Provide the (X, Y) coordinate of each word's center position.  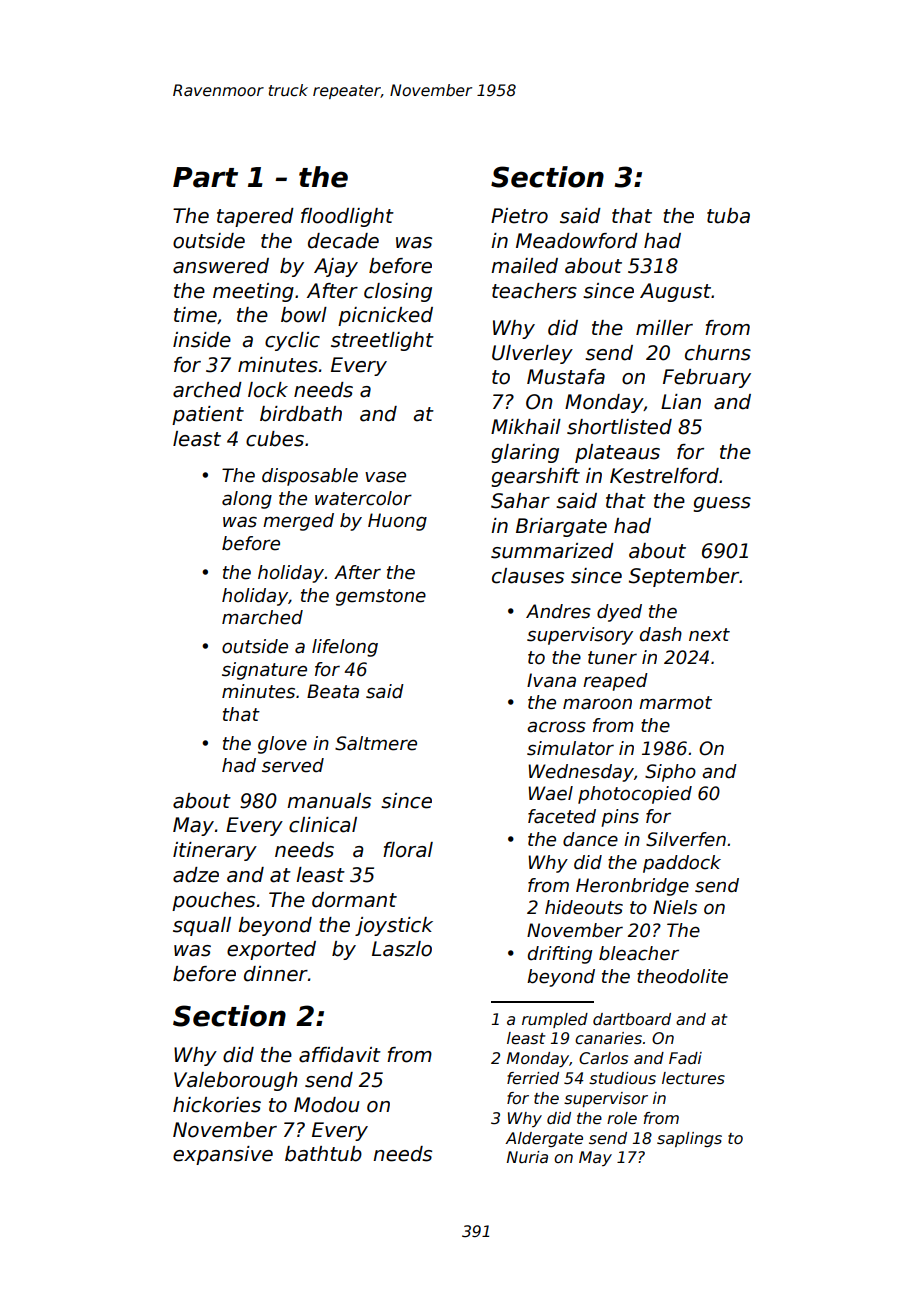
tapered (255, 217)
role (622, 1118)
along (247, 500)
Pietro (519, 216)
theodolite (682, 976)
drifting (560, 955)
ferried (533, 1078)
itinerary (215, 851)
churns (718, 353)
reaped (615, 682)
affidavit (340, 1055)
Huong (397, 522)
